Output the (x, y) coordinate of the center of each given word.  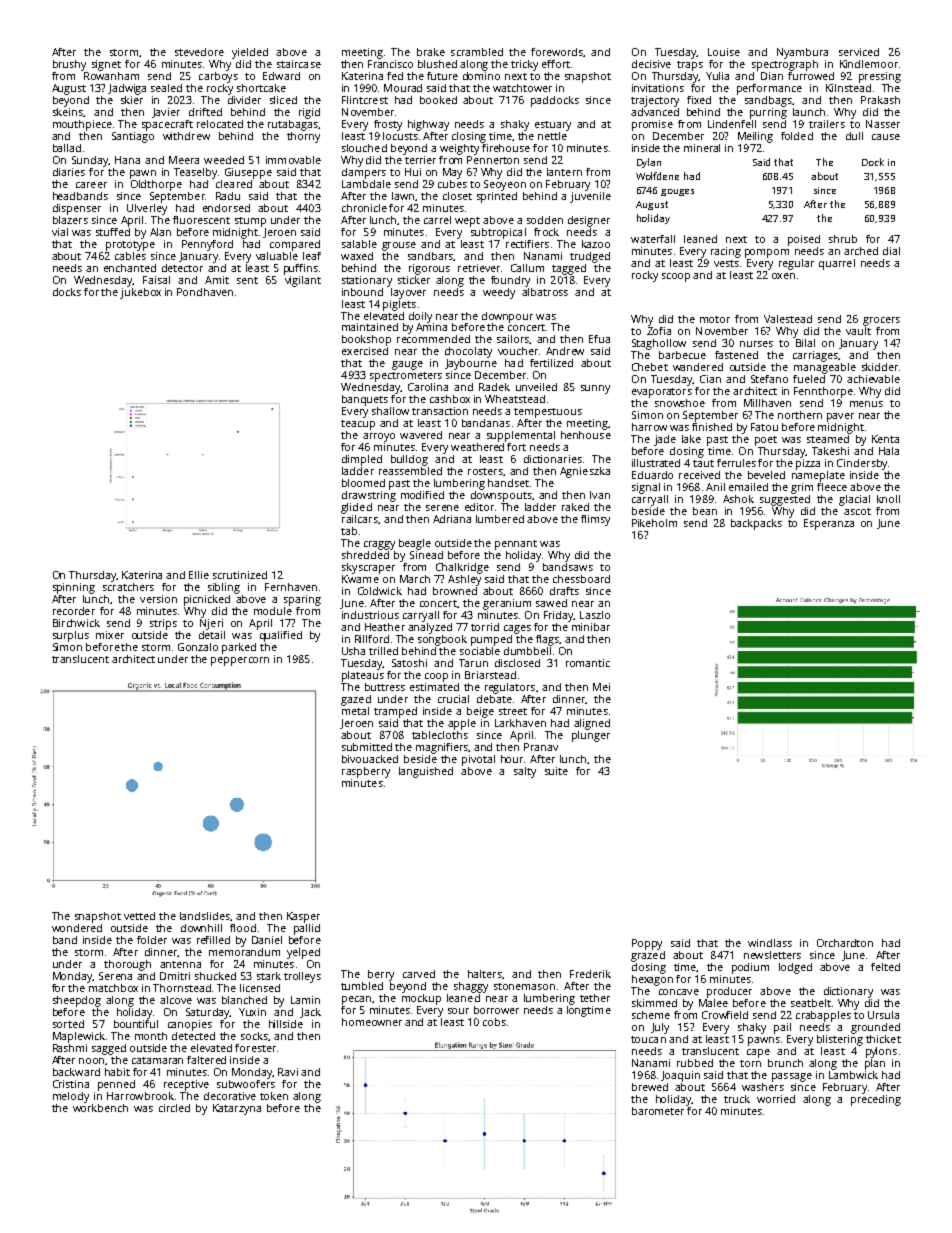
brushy (69, 65)
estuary (553, 126)
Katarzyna (237, 1109)
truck (737, 1099)
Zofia (659, 331)
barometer (658, 1111)
